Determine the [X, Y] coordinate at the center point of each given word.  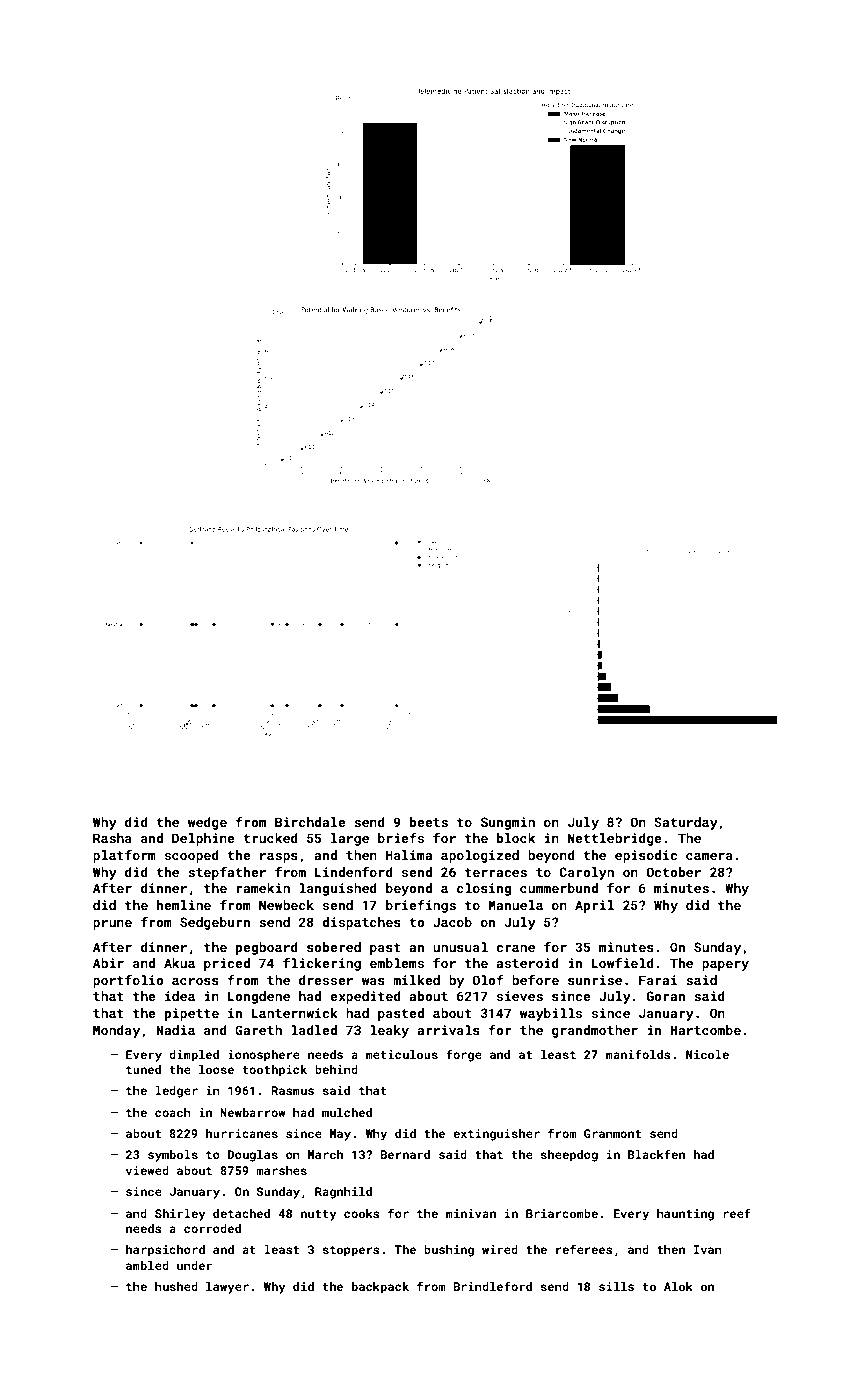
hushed [176, 1286]
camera [709, 856]
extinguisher [496, 1135]
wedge [207, 823]
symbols [173, 1156]
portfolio [128, 981]
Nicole [707, 1054]
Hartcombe [705, 1030]
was [373, 981]
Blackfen [656, 1154]
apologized [480, 856]
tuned [143, 1069]
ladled [314, 1030]
